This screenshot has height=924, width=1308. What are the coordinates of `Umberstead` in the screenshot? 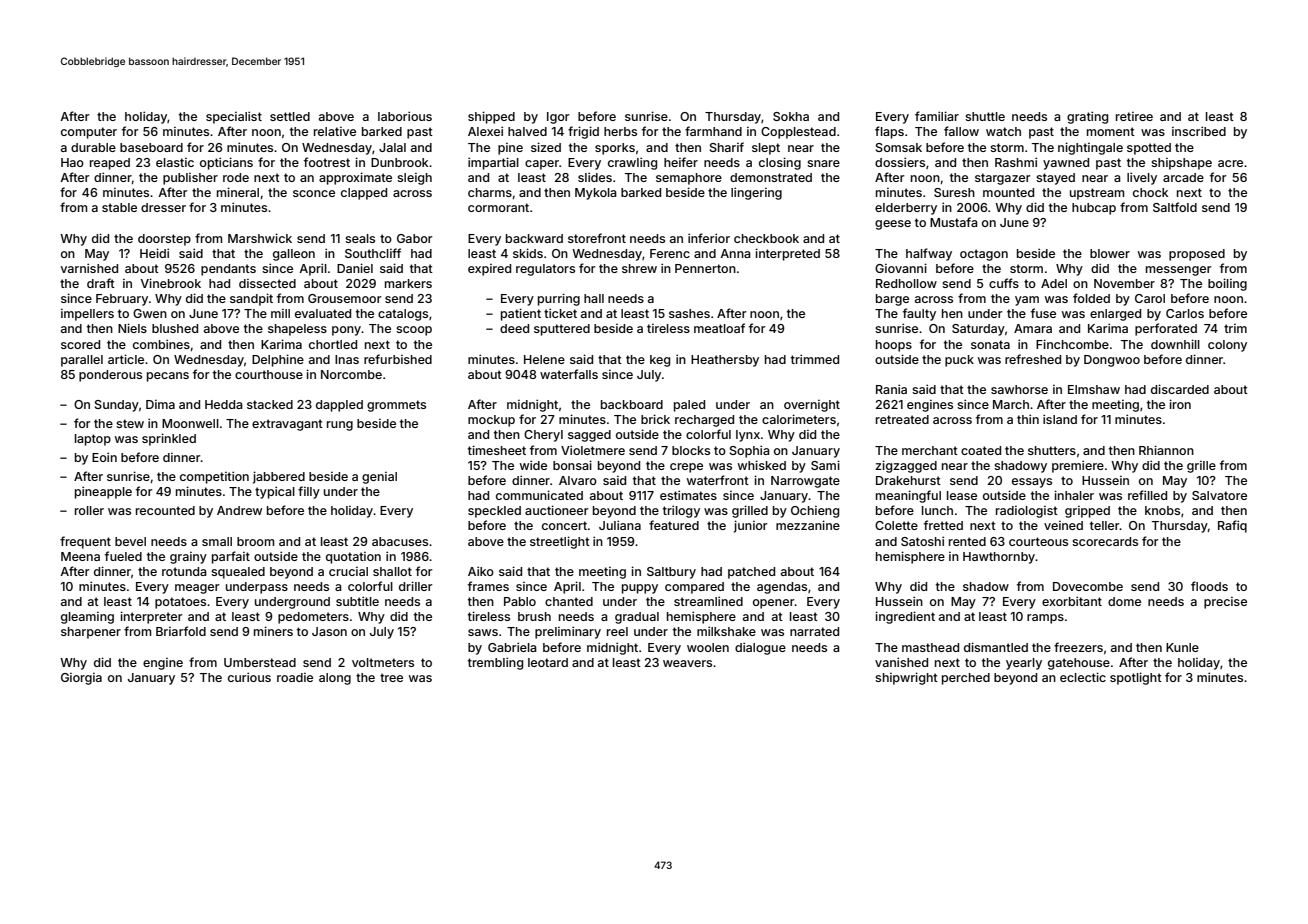 It's located at (260, 662).
